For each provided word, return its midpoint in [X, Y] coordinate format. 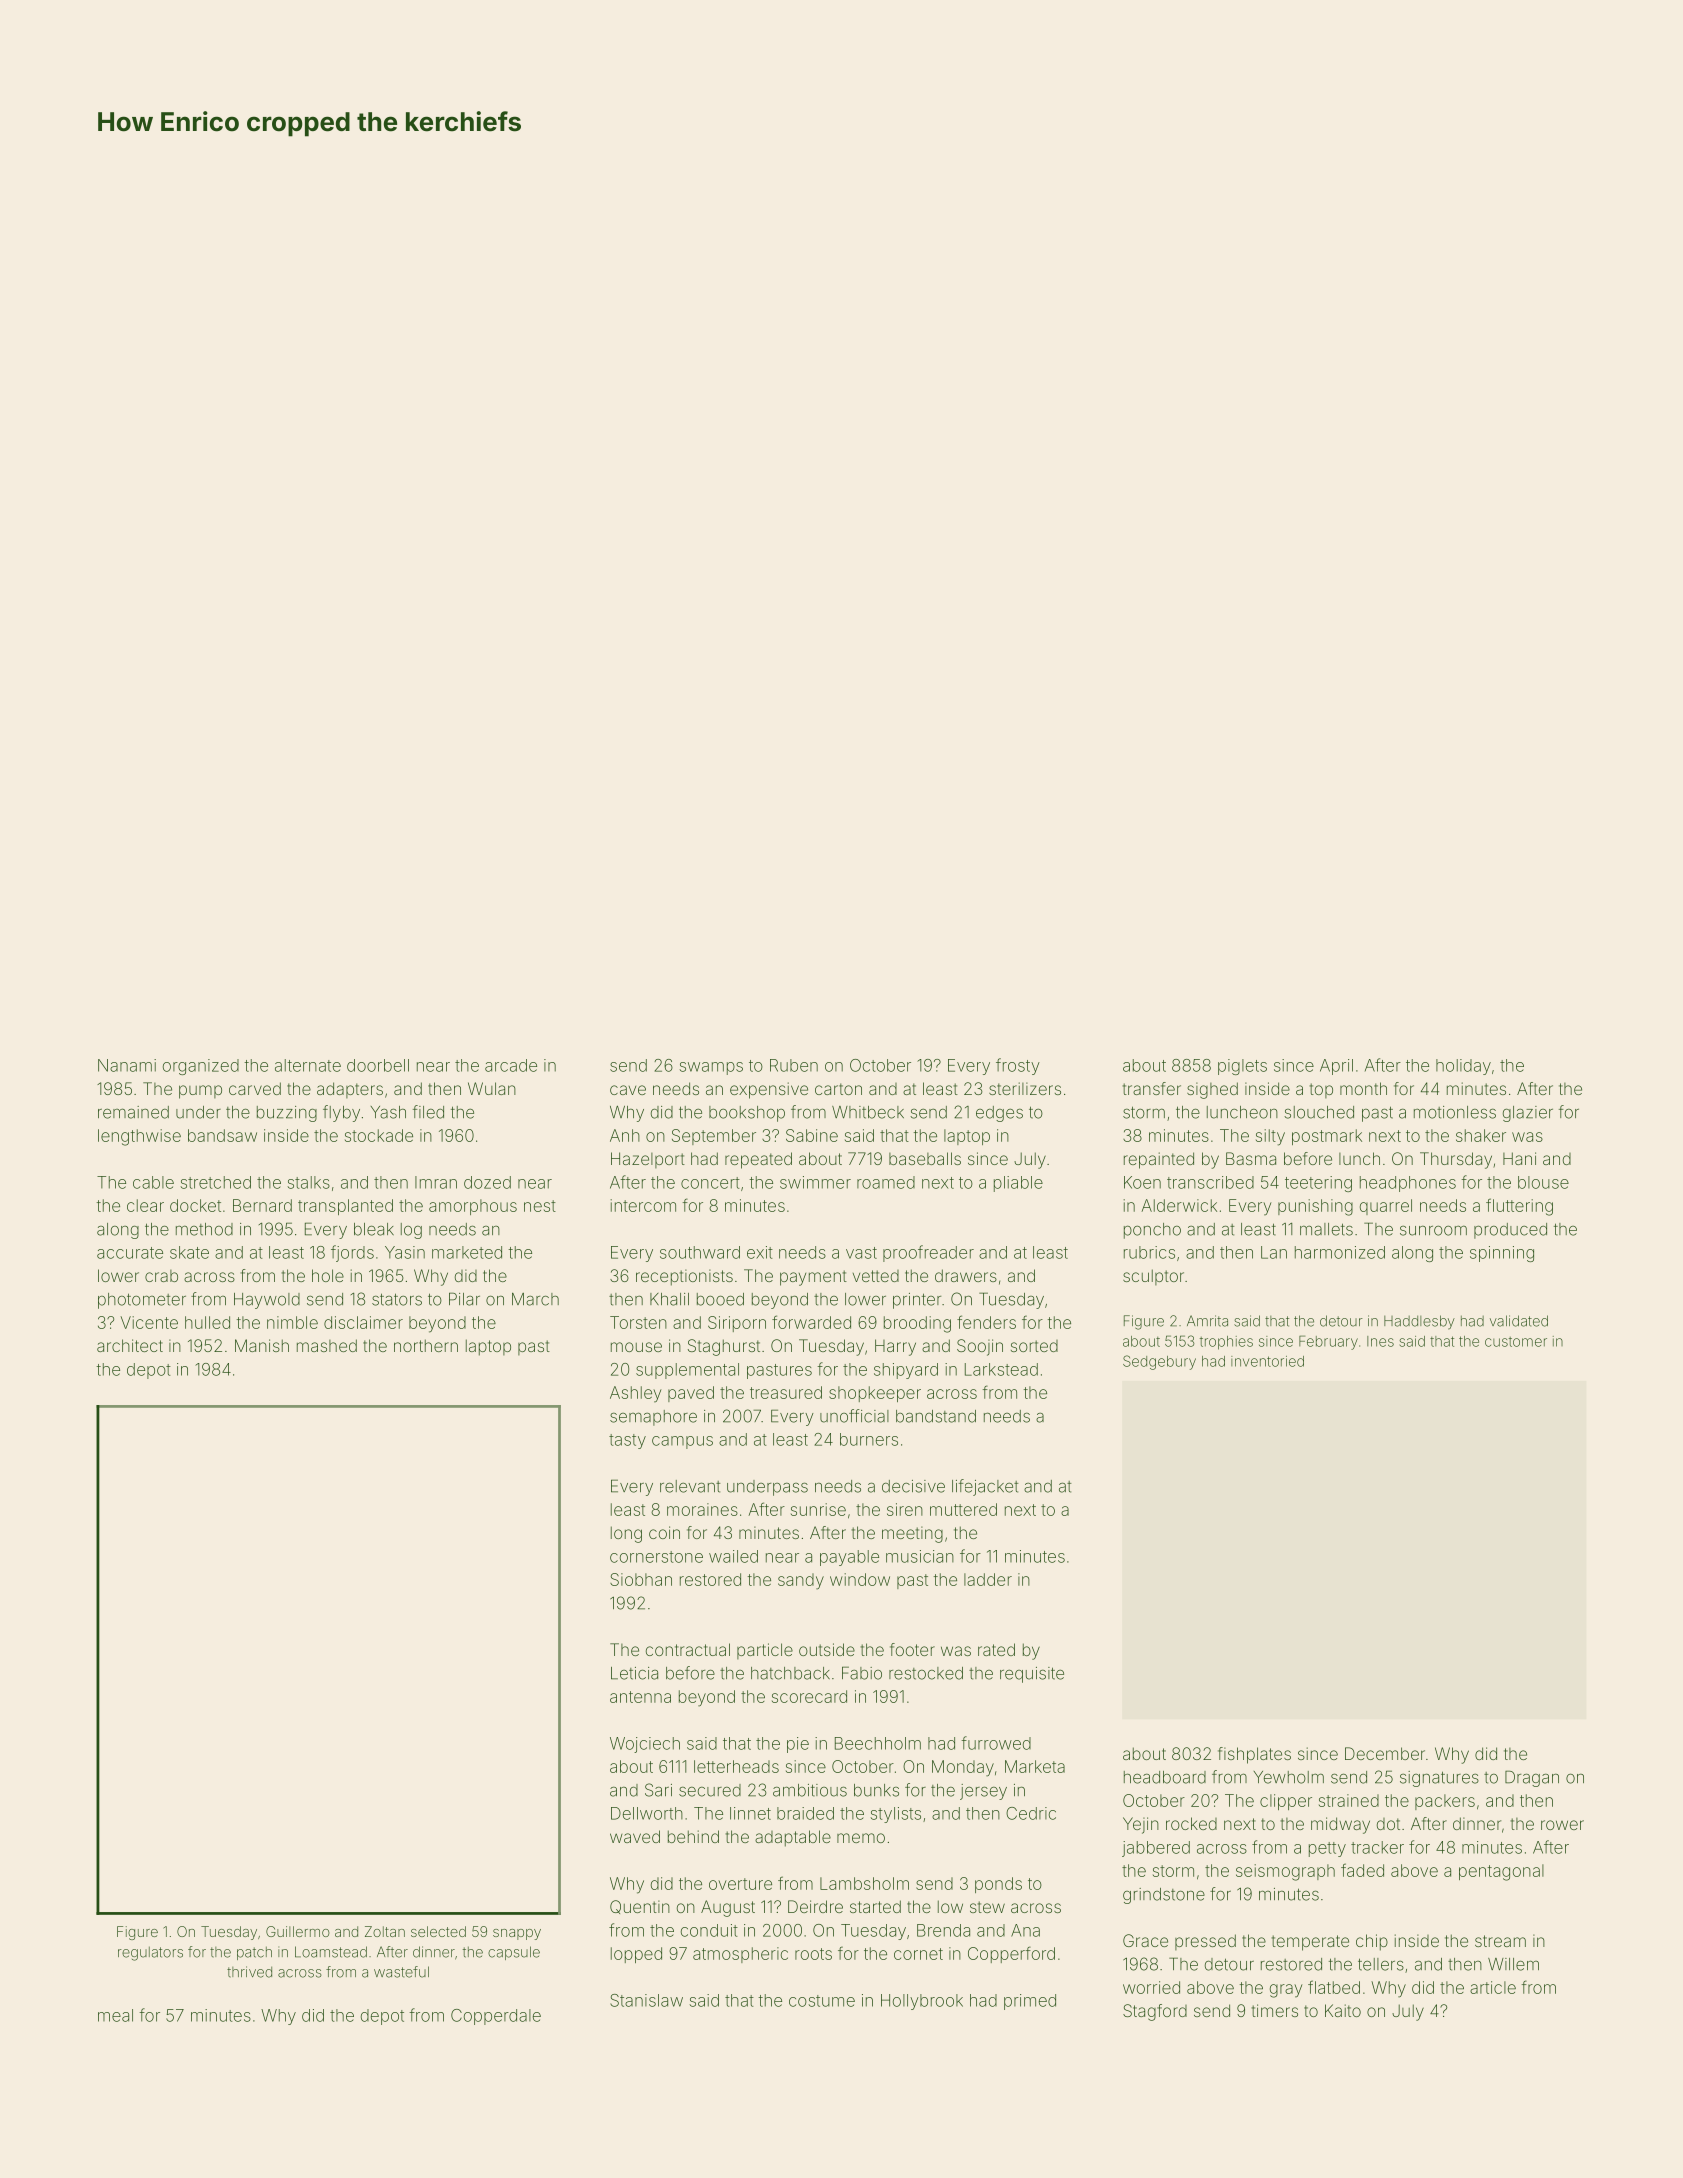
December [1385, 1753]
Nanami [127, 1065]
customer [1516, 1342]
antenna [640, 1697]
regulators [150, 1954]
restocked [926, 1673]
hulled [207, 1322]
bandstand [936, 1416]
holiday [1463, 1067]
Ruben [794, 1065]
